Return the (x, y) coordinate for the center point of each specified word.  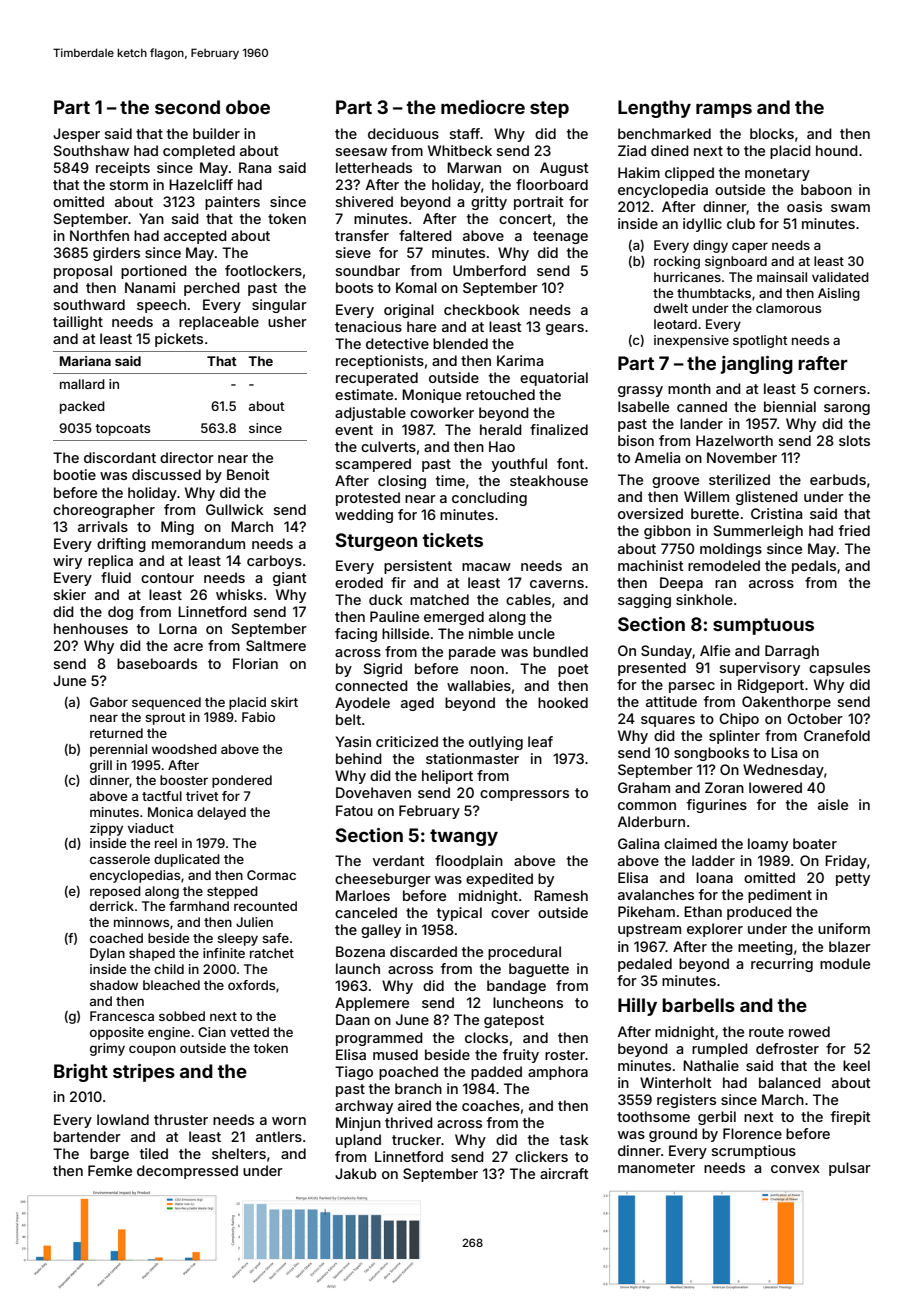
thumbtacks (714, 293)
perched (212, 289)
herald (501, 429)
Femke (110, 1170)
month (689, 388)
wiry (67, 562)
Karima (520, 360)
